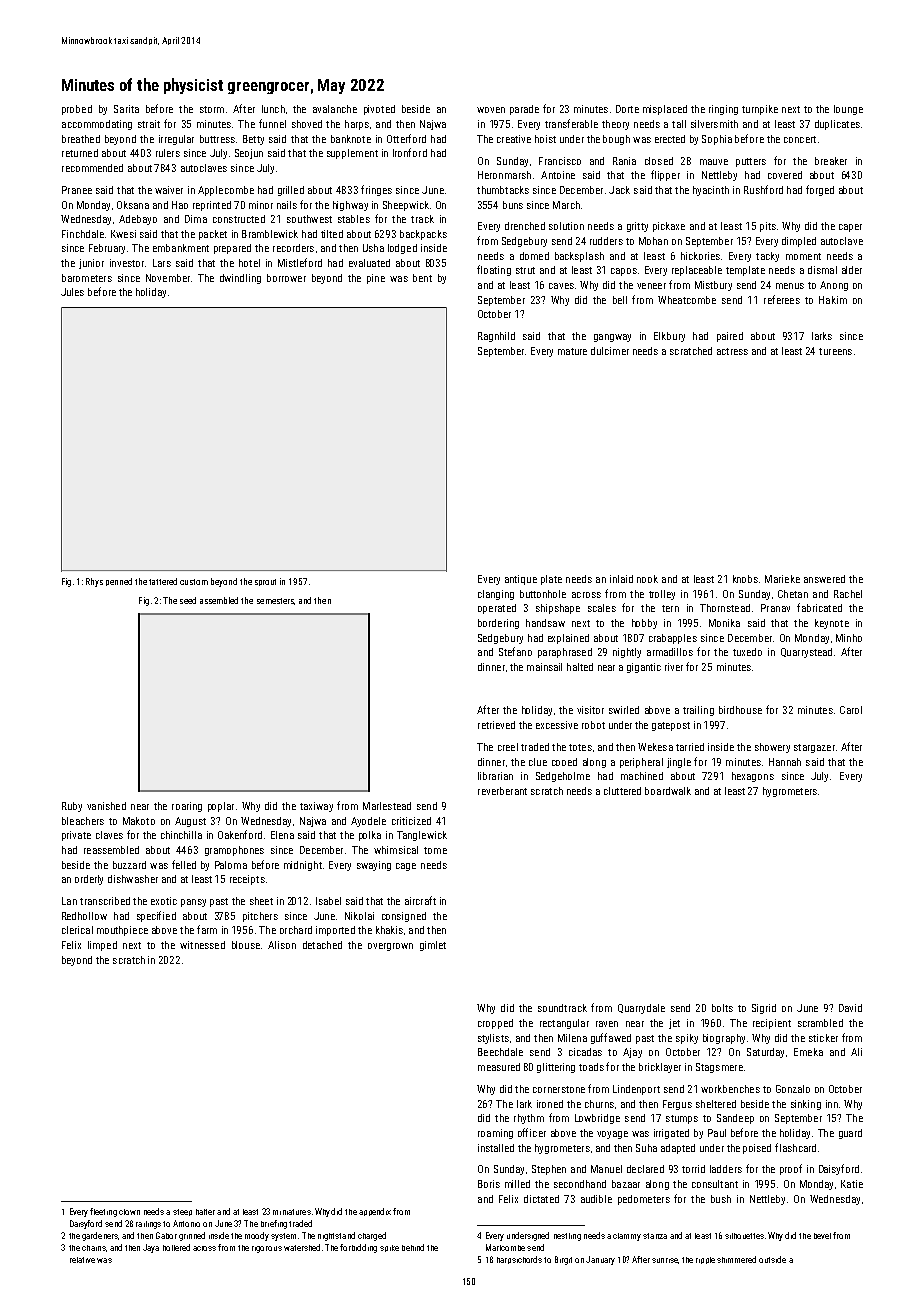 The height and width of the screenshot is (1308, 924). I want to click on measured, so click(499, 1067).
